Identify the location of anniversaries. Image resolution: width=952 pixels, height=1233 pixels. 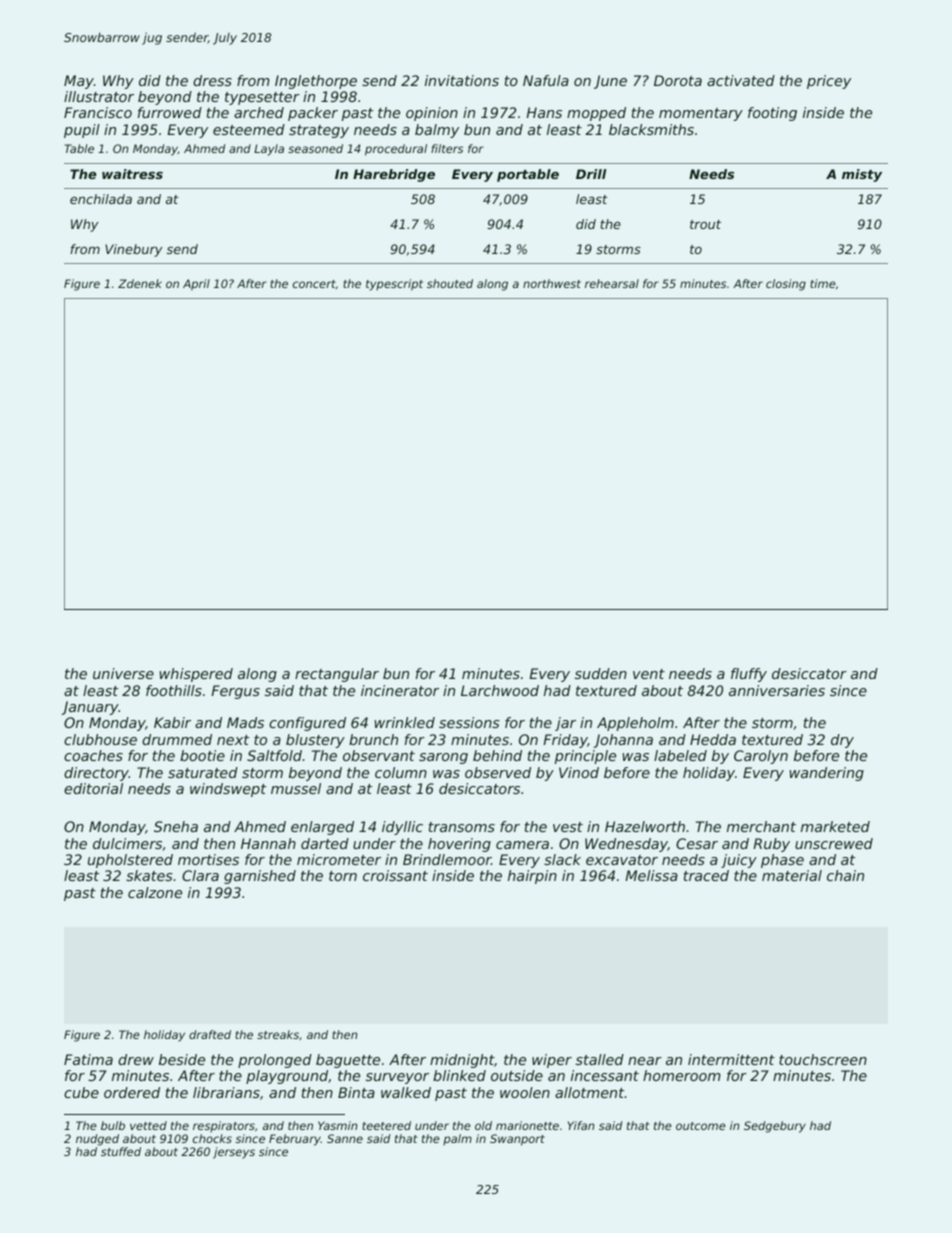
(777, 690).
